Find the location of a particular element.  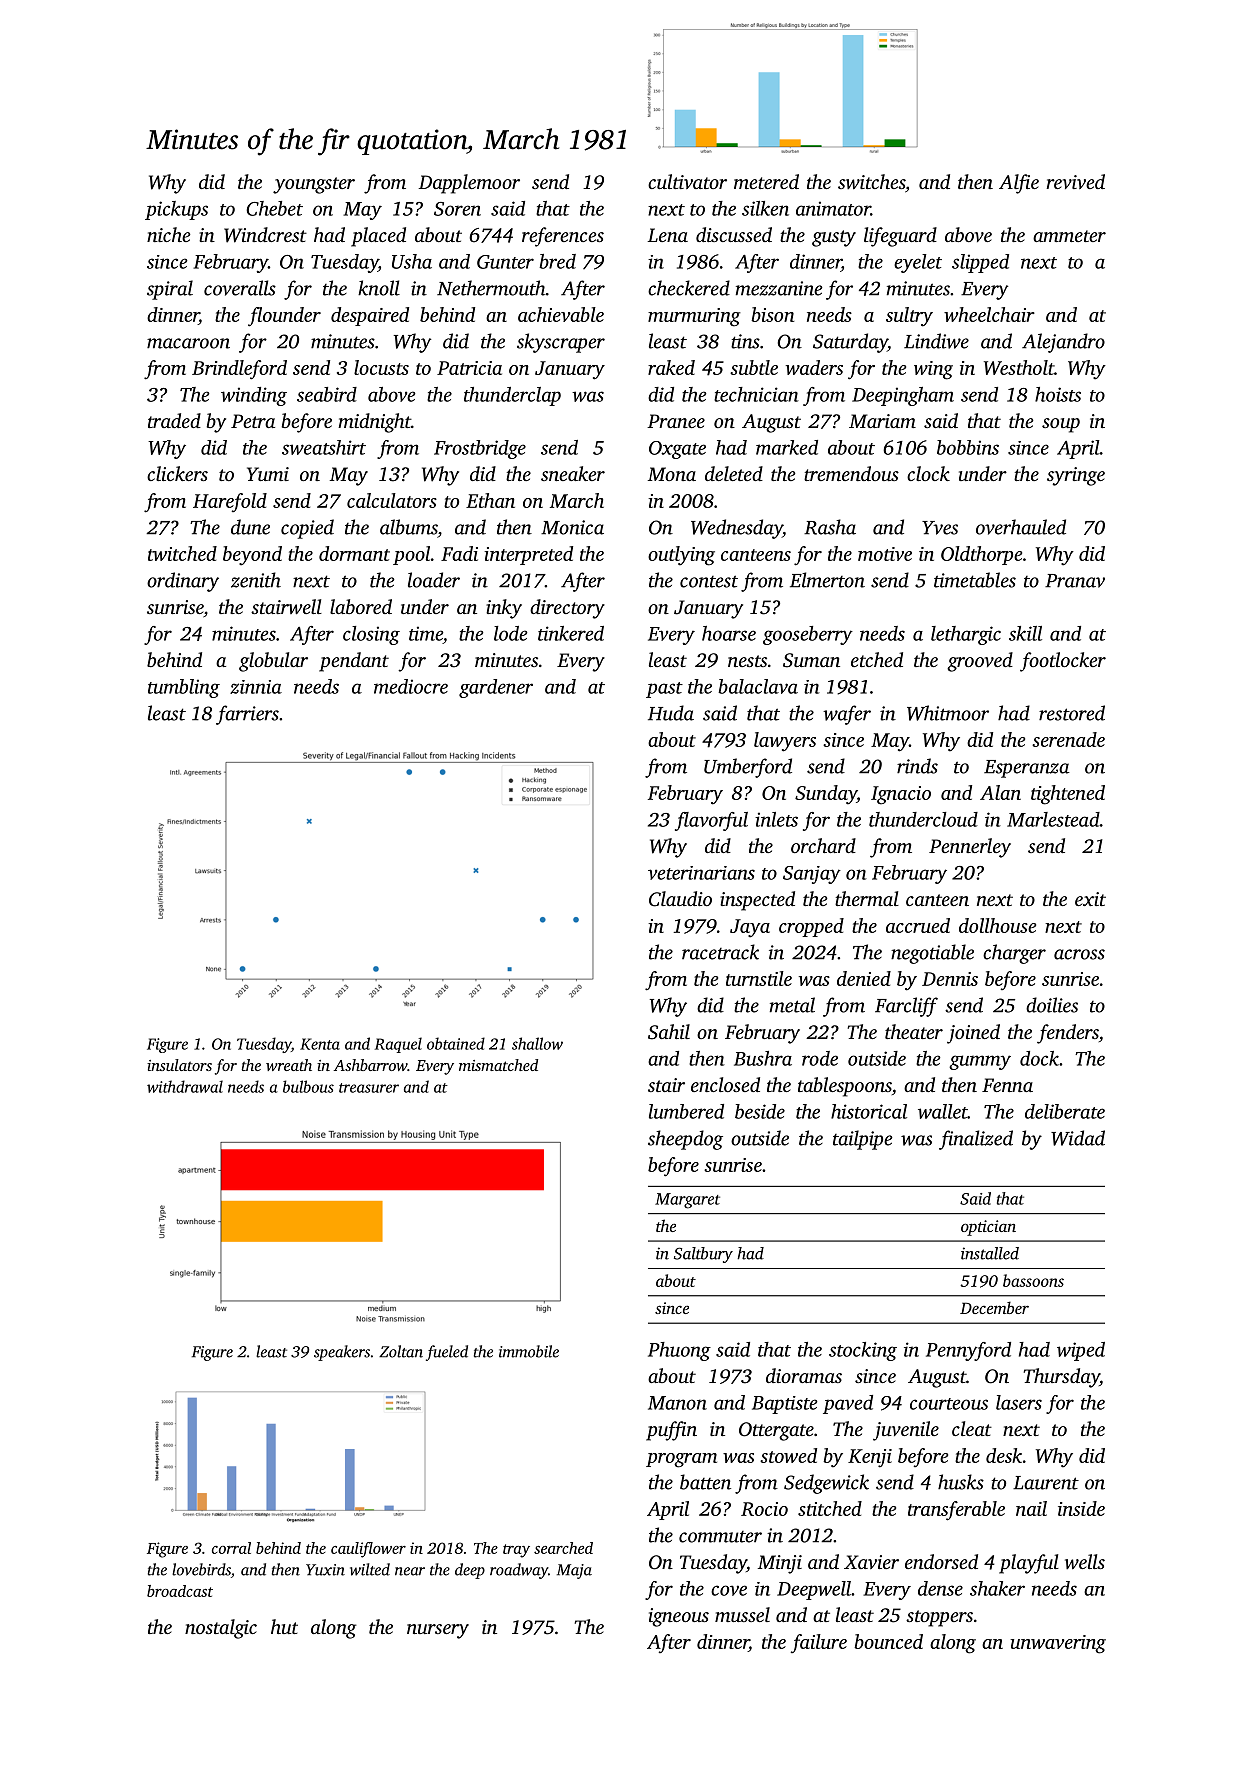

insulators is located at coordinates (179, 1065).
